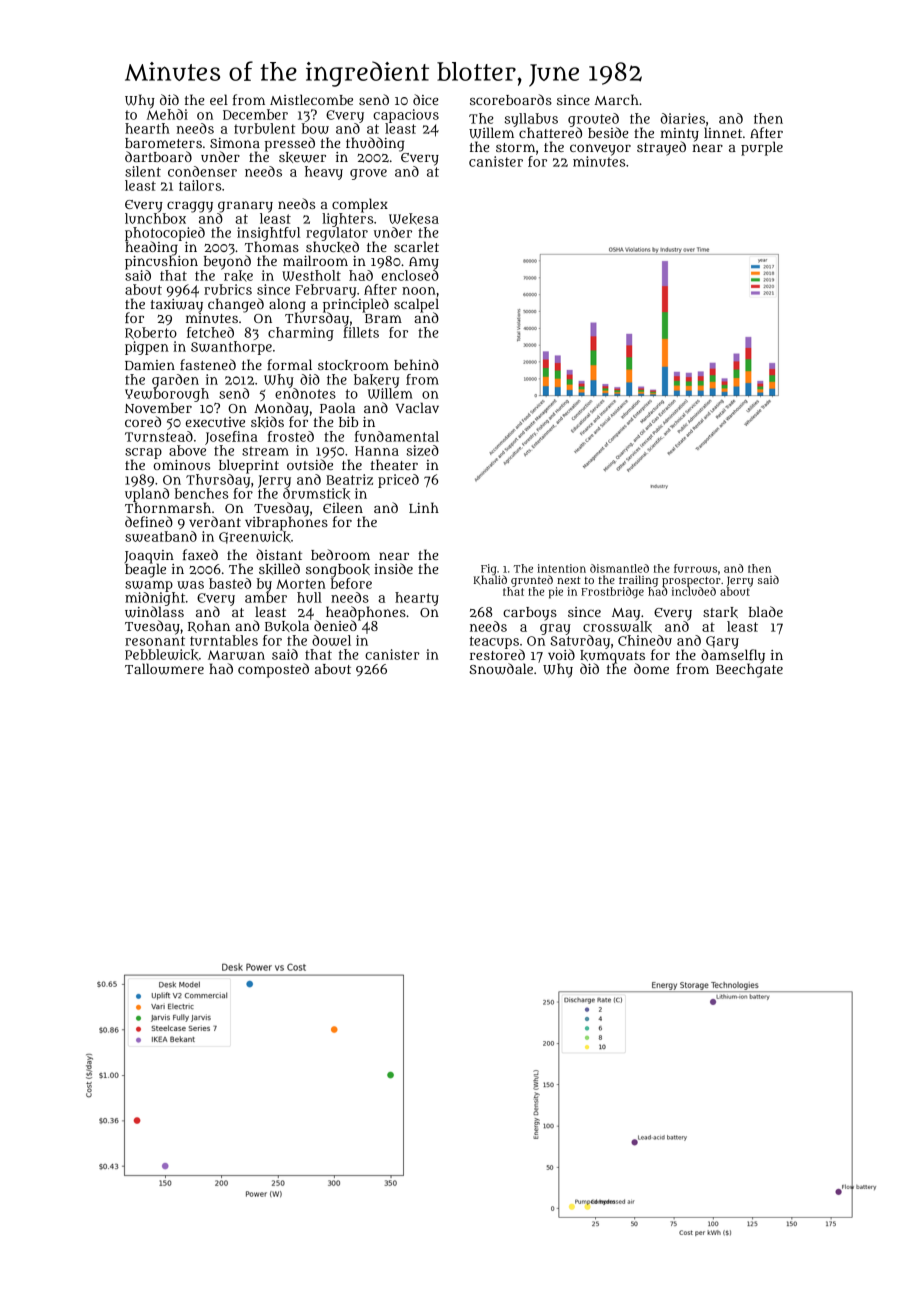 The width and height of the screenshot is (908, 1316). I want to click on dismantled, so click(619, 568).
